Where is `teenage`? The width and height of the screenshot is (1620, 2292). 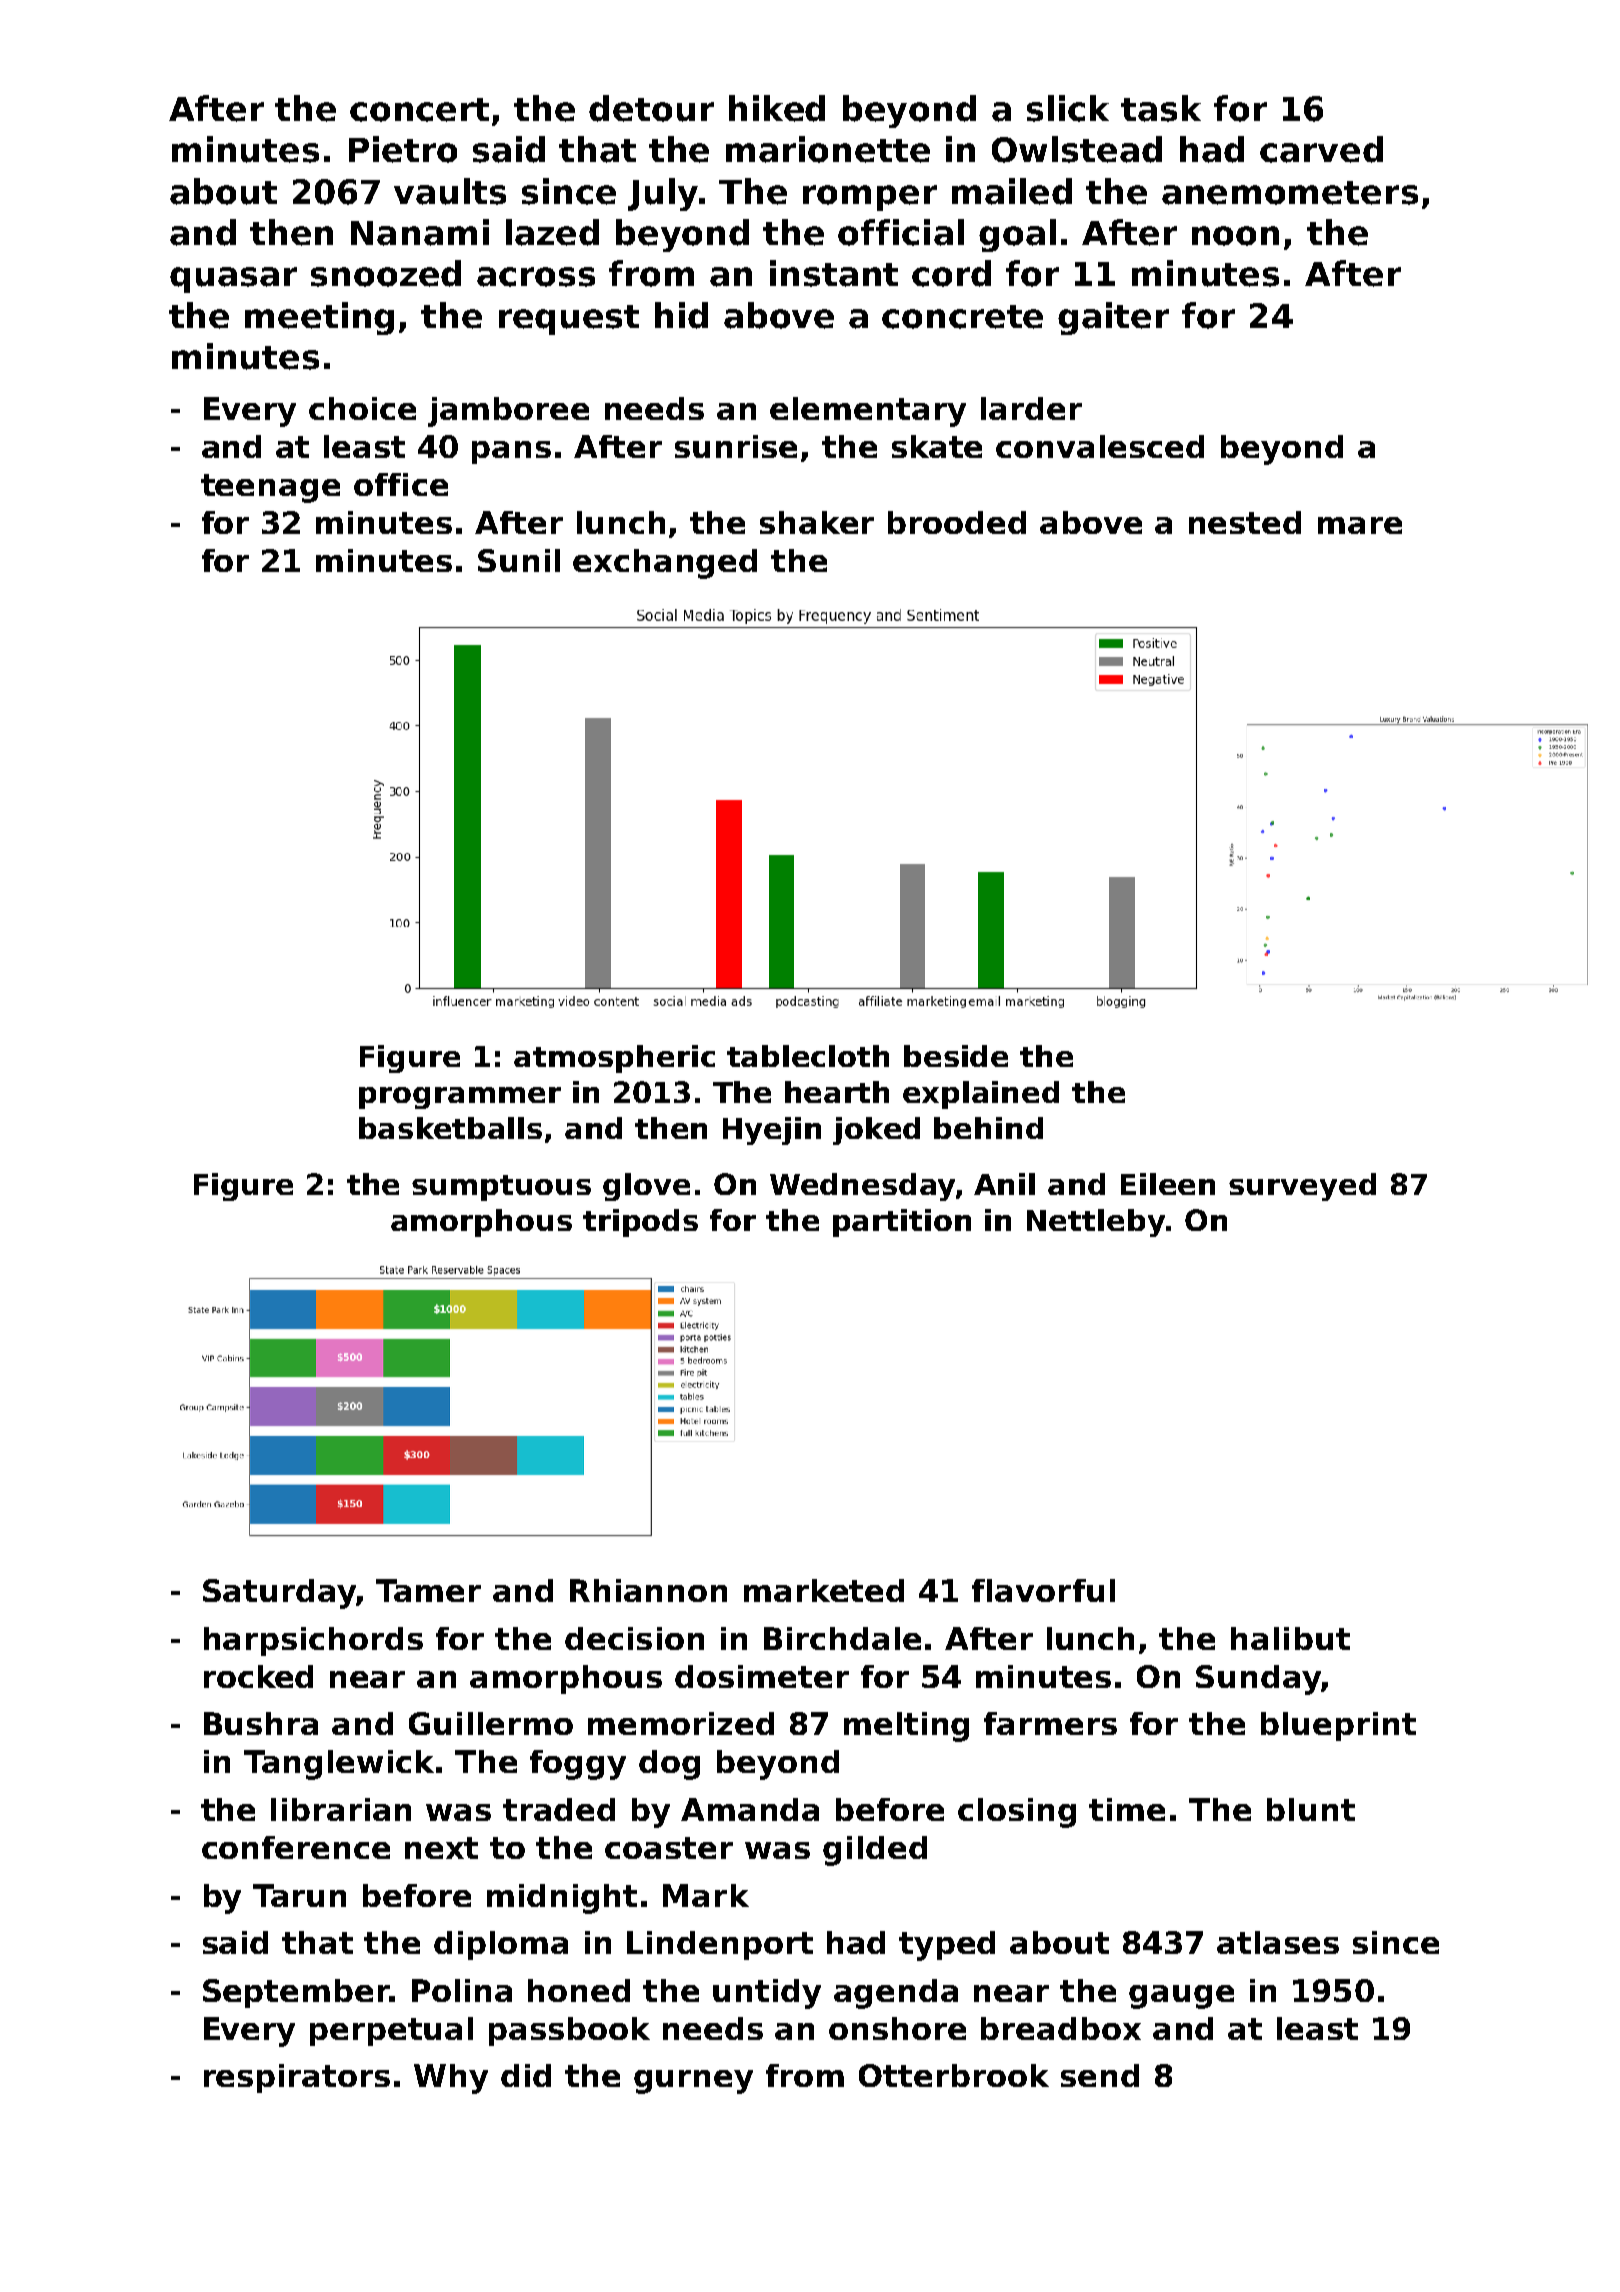
teenage is located at coordinates (270, 488).
